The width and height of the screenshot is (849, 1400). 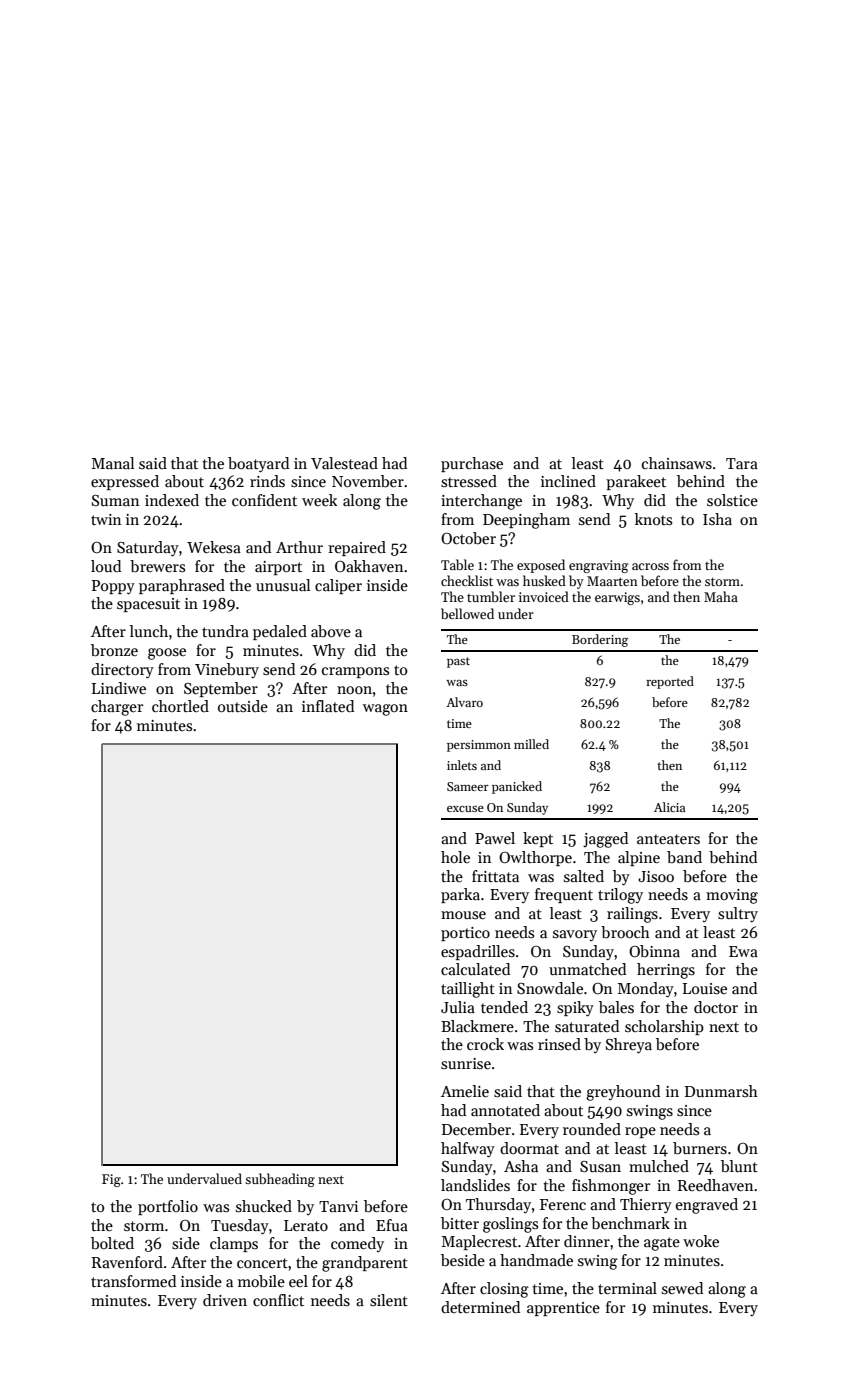 What do you see at coordinates (111, 1180) in the screenshot?
I see `Fig` at bounding box center [111, 1180].
